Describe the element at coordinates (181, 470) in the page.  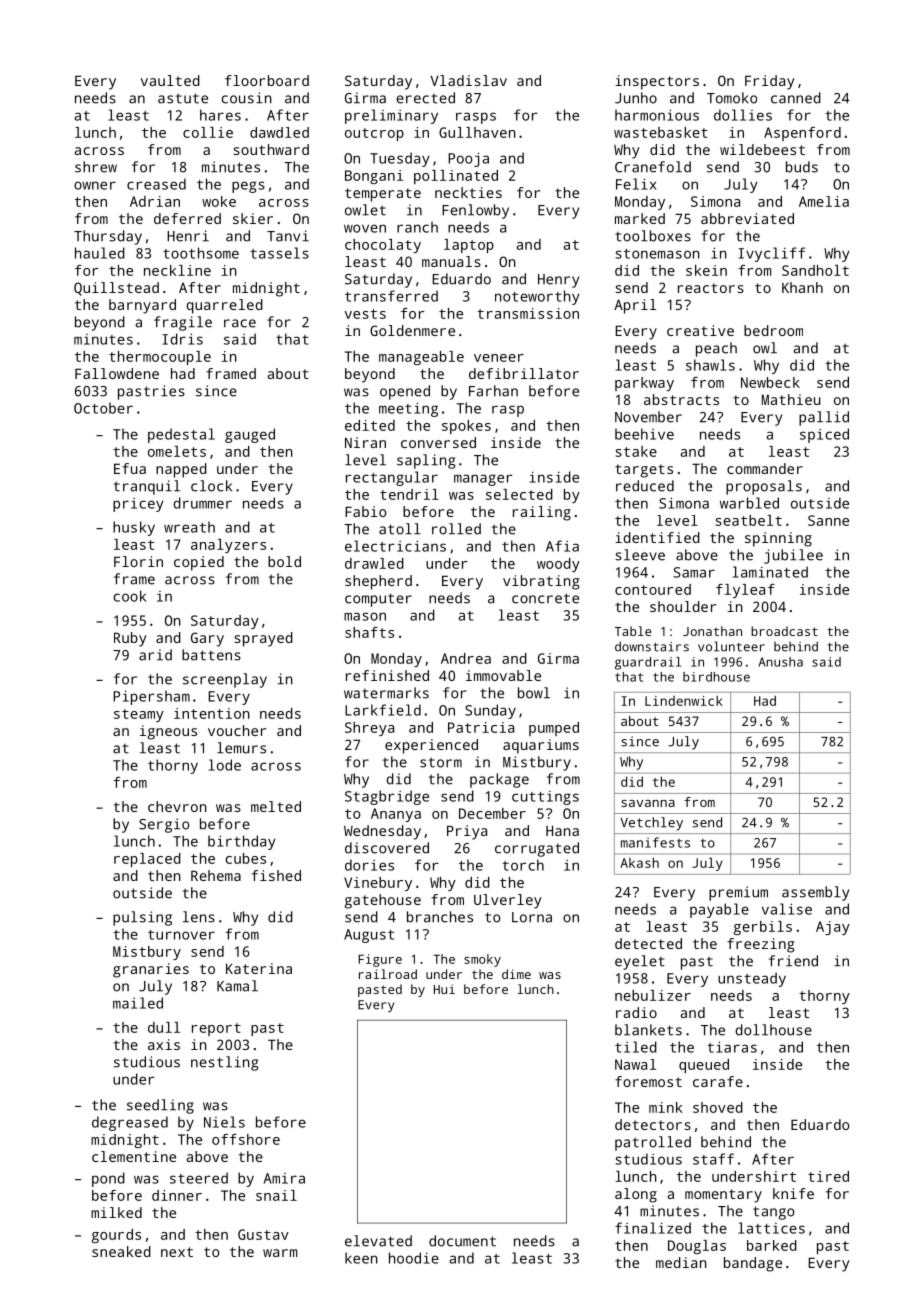
I see `napped` at that location.
